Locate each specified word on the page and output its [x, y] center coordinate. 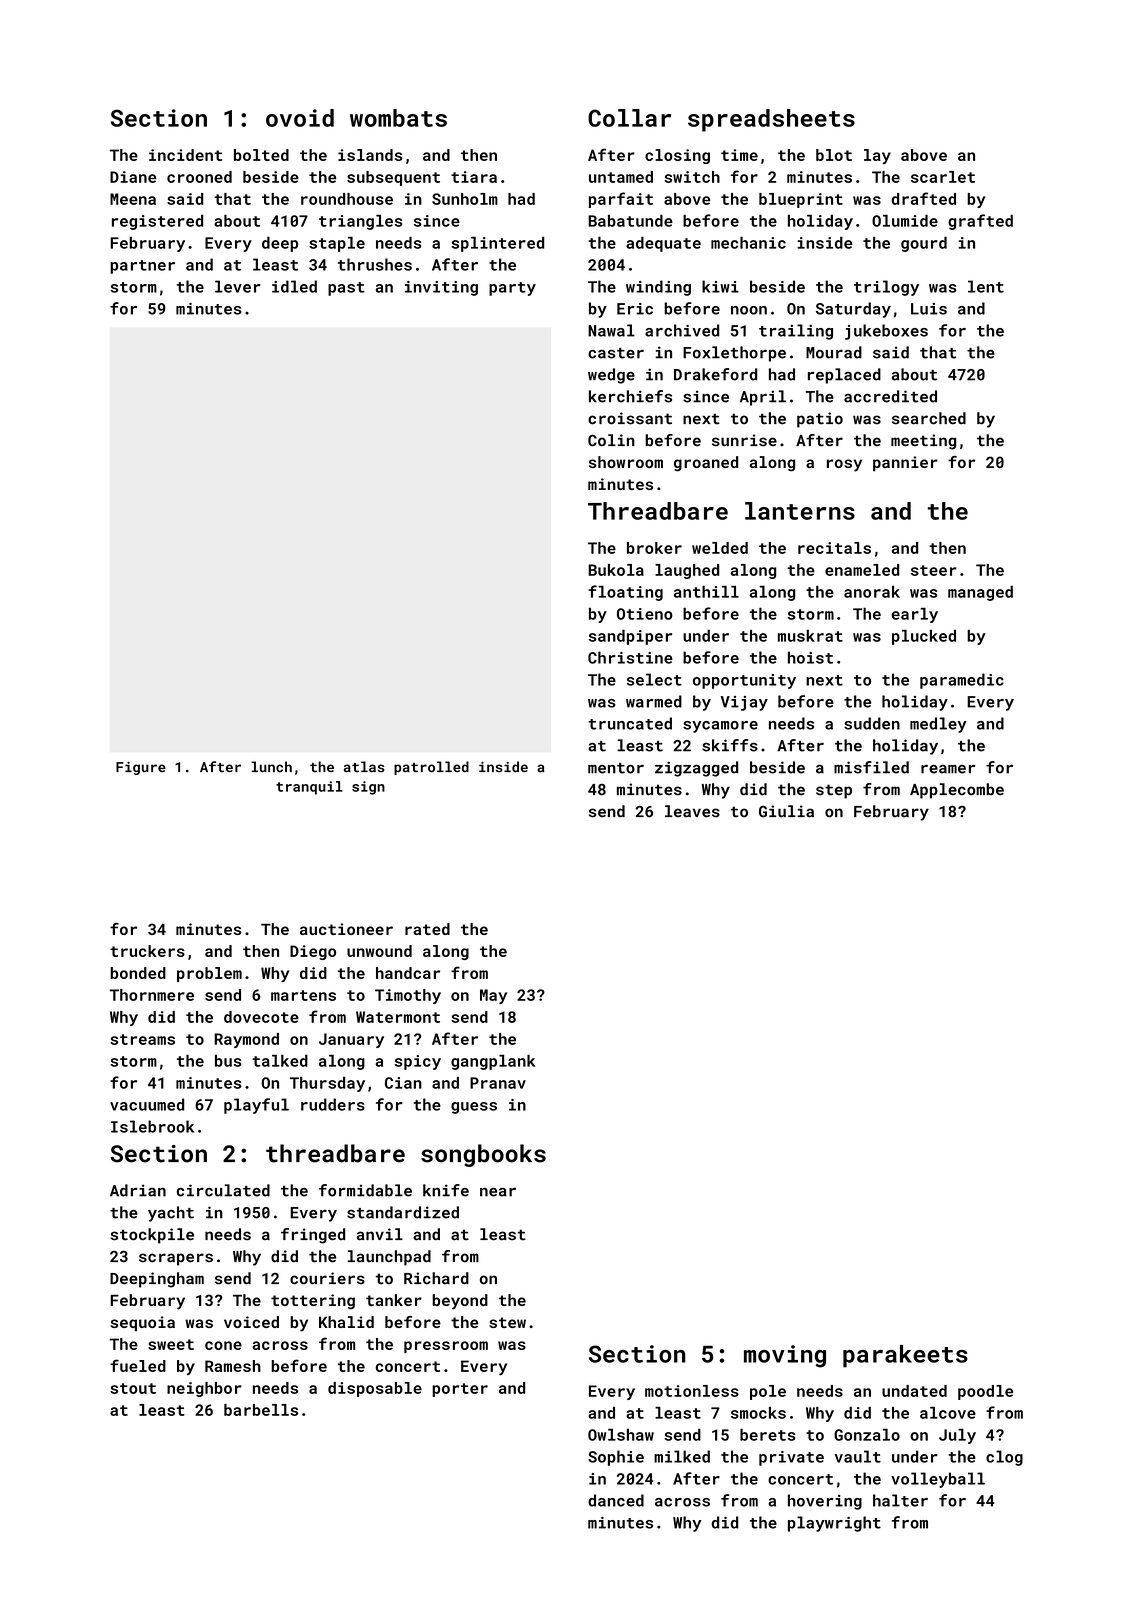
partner [142, 267]
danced [616, 1500]
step [834, 791]
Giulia [786, 811]
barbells [261, 1410]
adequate [663, 244]
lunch [271, 767]
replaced [844, 376]
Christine [630, 657]
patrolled [431, 768]
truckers [147, 951]
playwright [834, 1524]
